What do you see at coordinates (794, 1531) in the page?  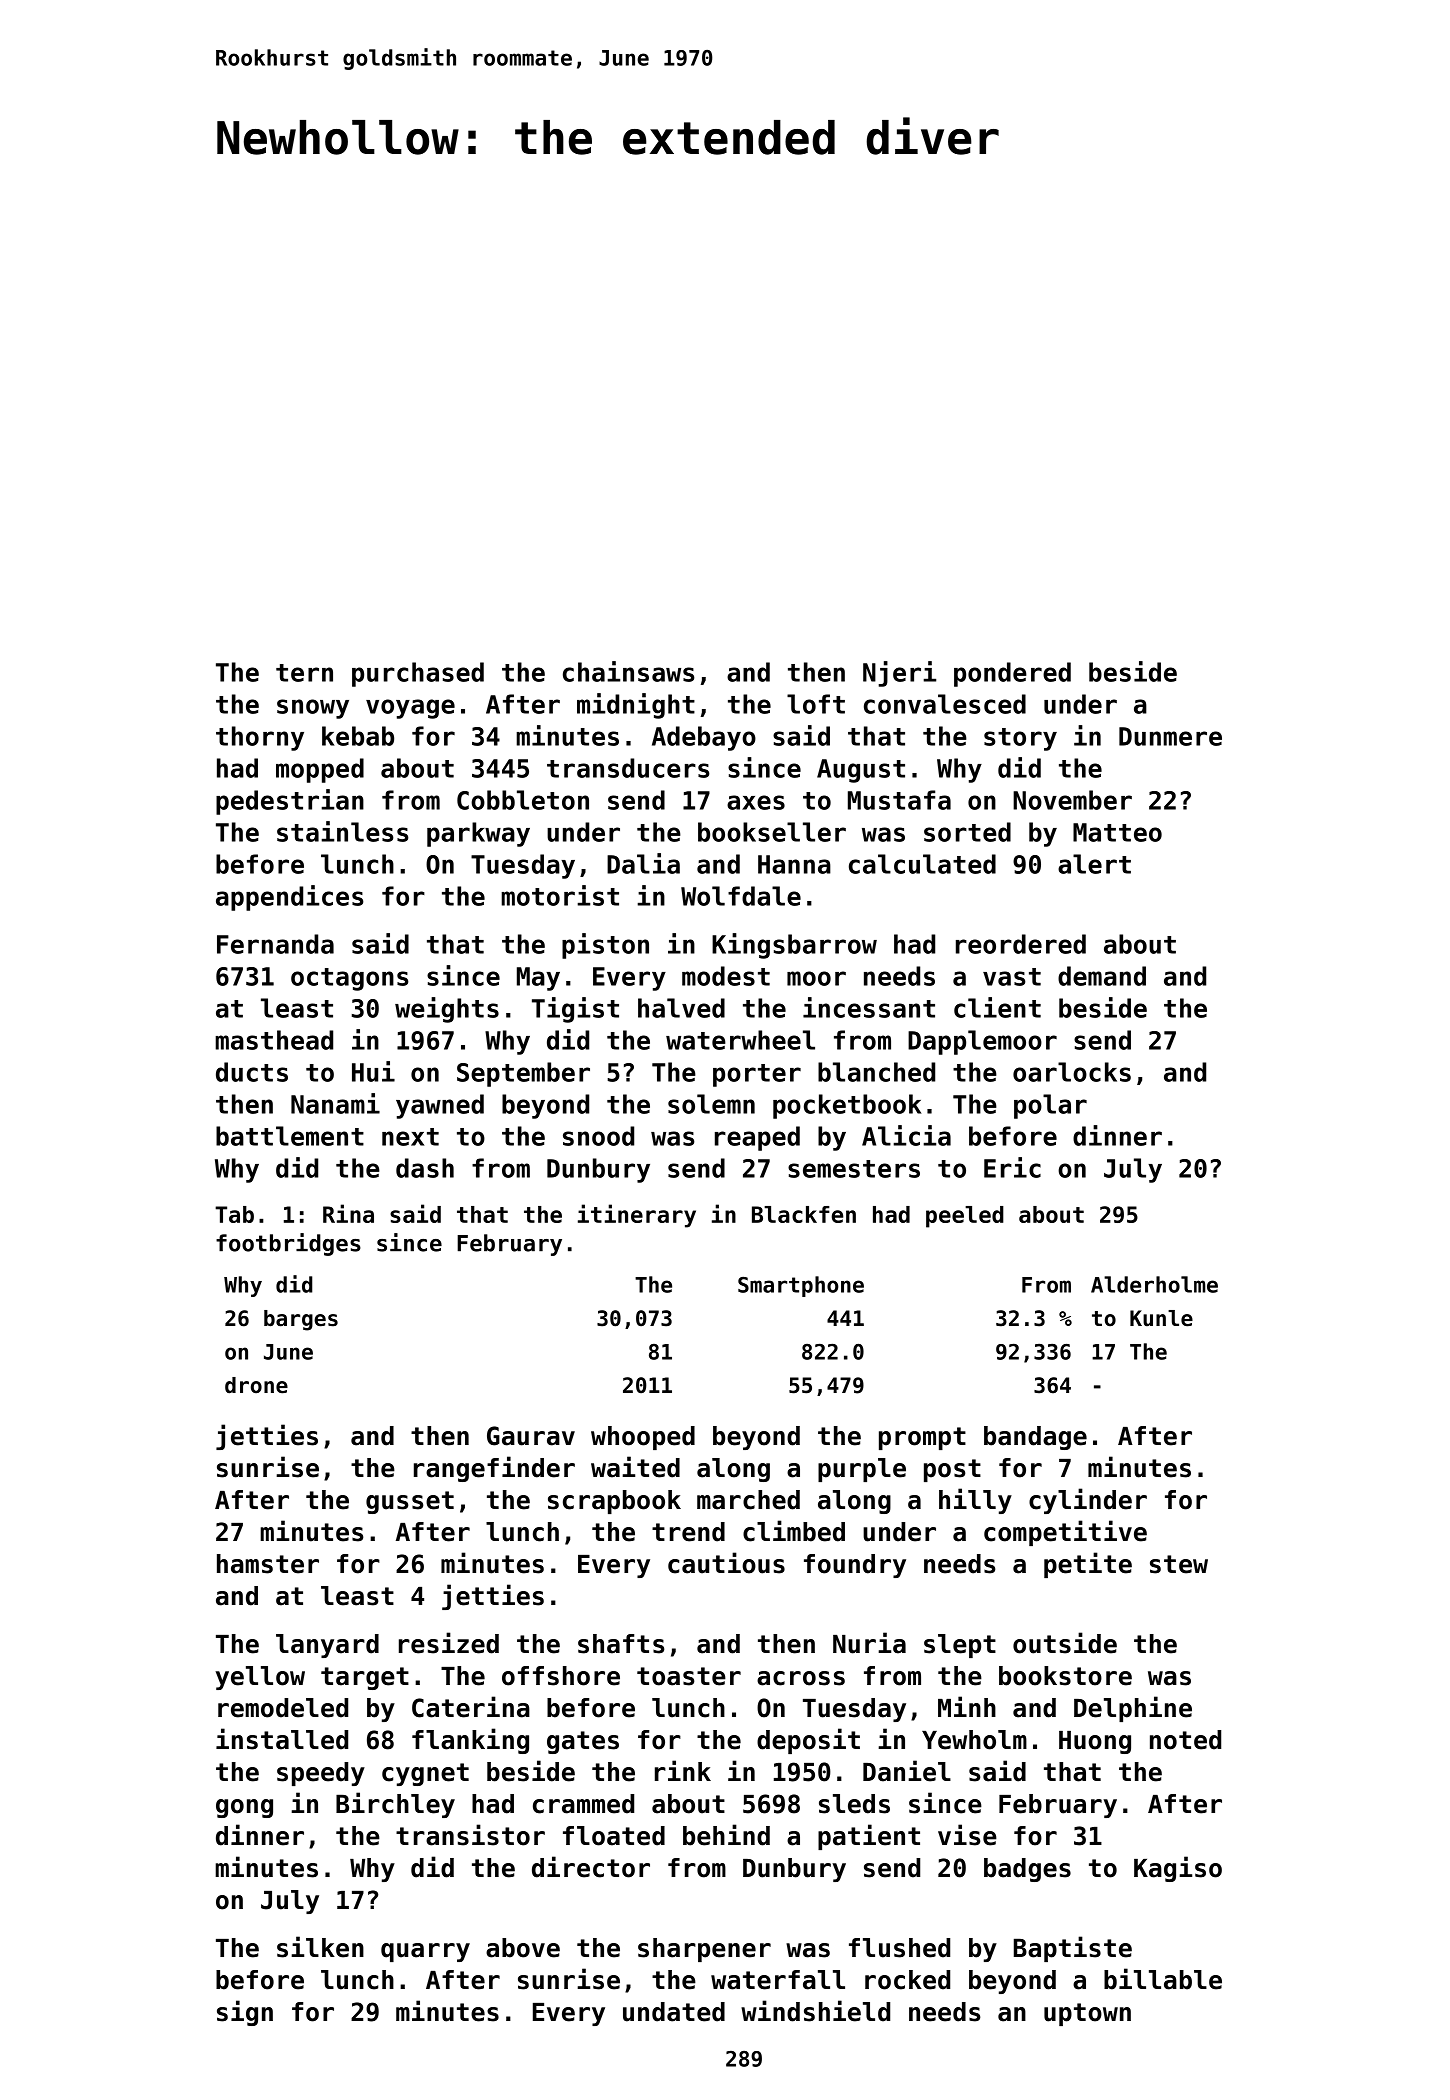 I see `climbed` at bounding box center [794, 1531].
